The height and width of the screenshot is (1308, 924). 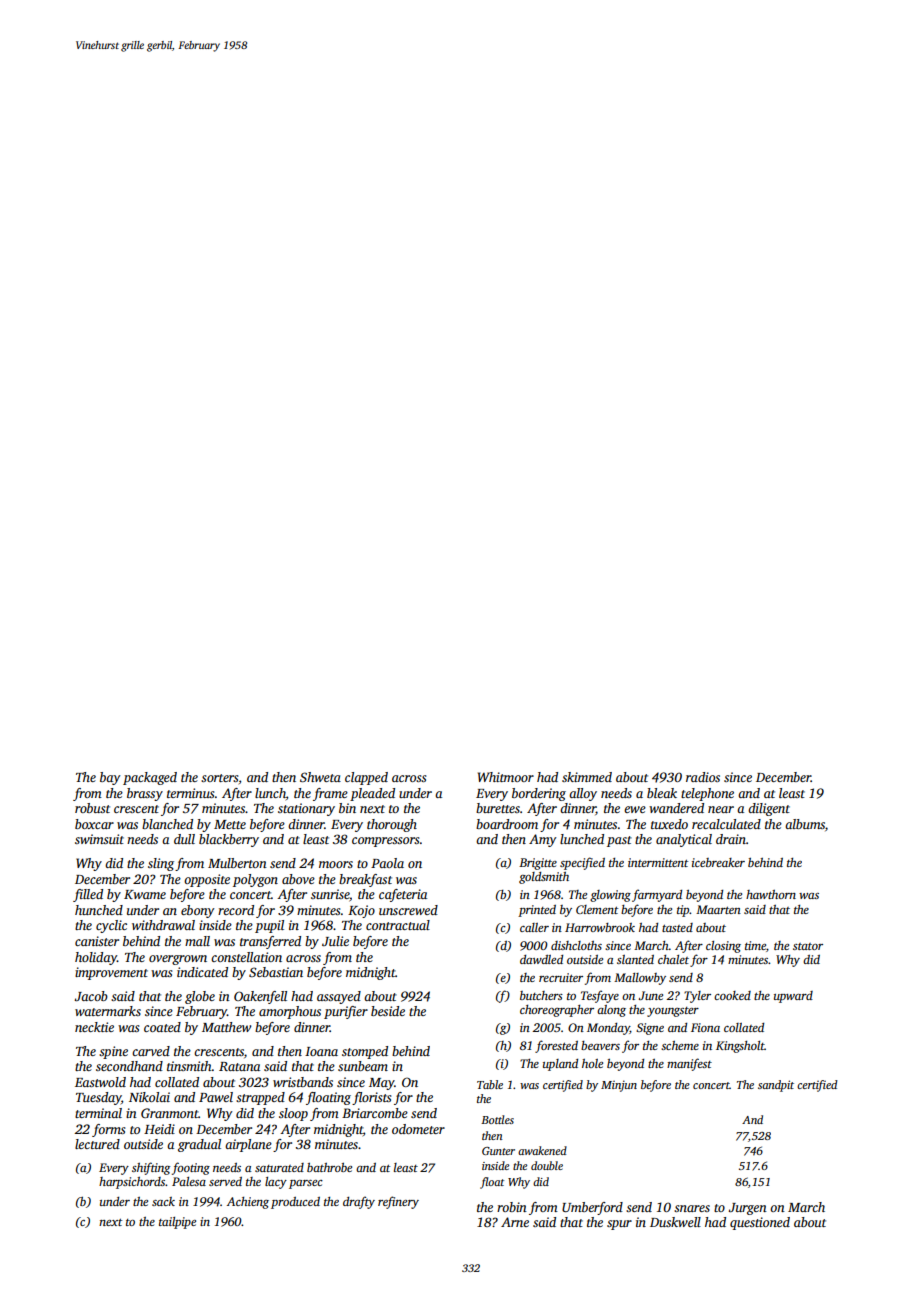 I want to click on closing, so click(x=723, y=947).
